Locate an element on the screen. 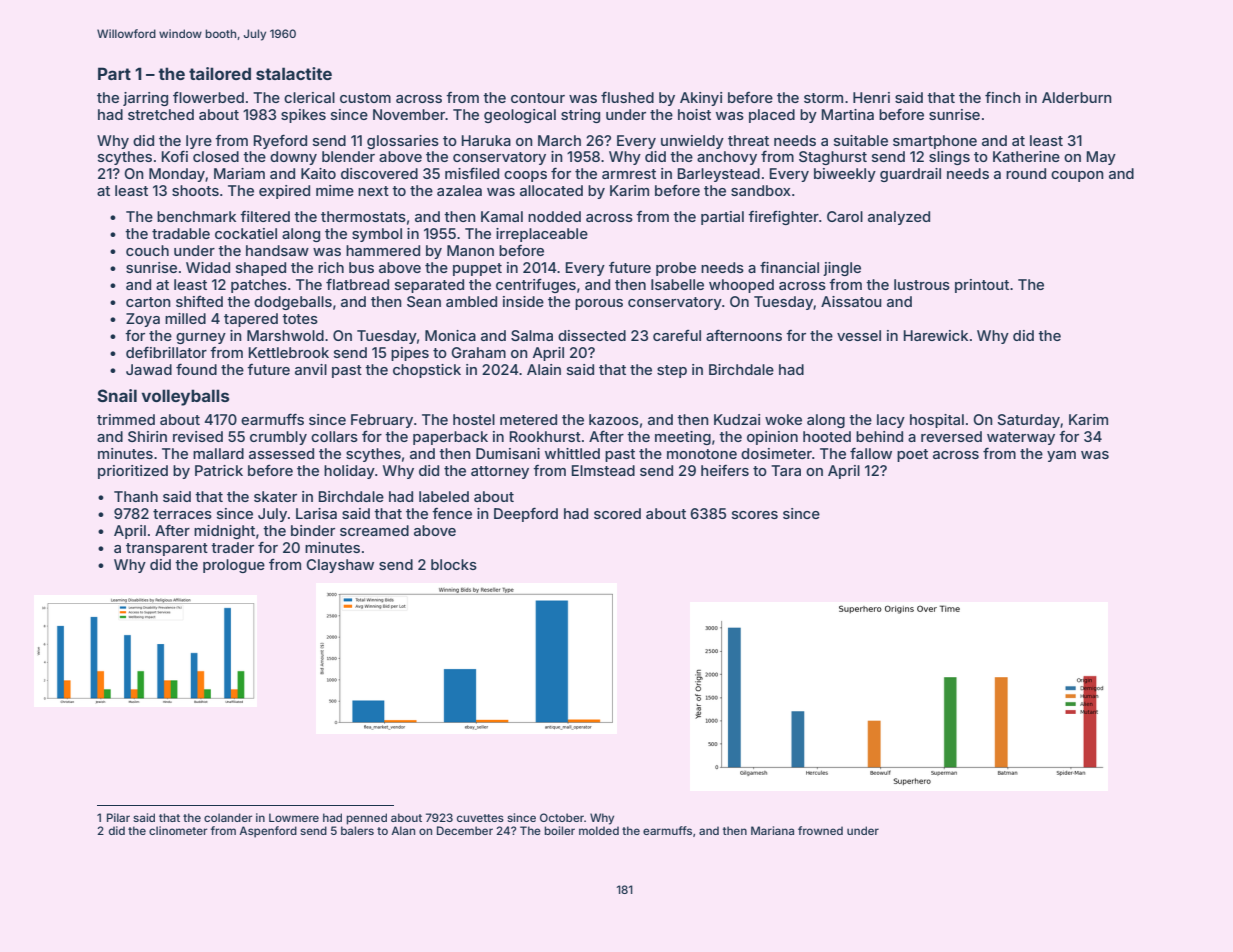 The height and width of the screenshot is (952, 1233). revised is located at coordinates (198, 436).
